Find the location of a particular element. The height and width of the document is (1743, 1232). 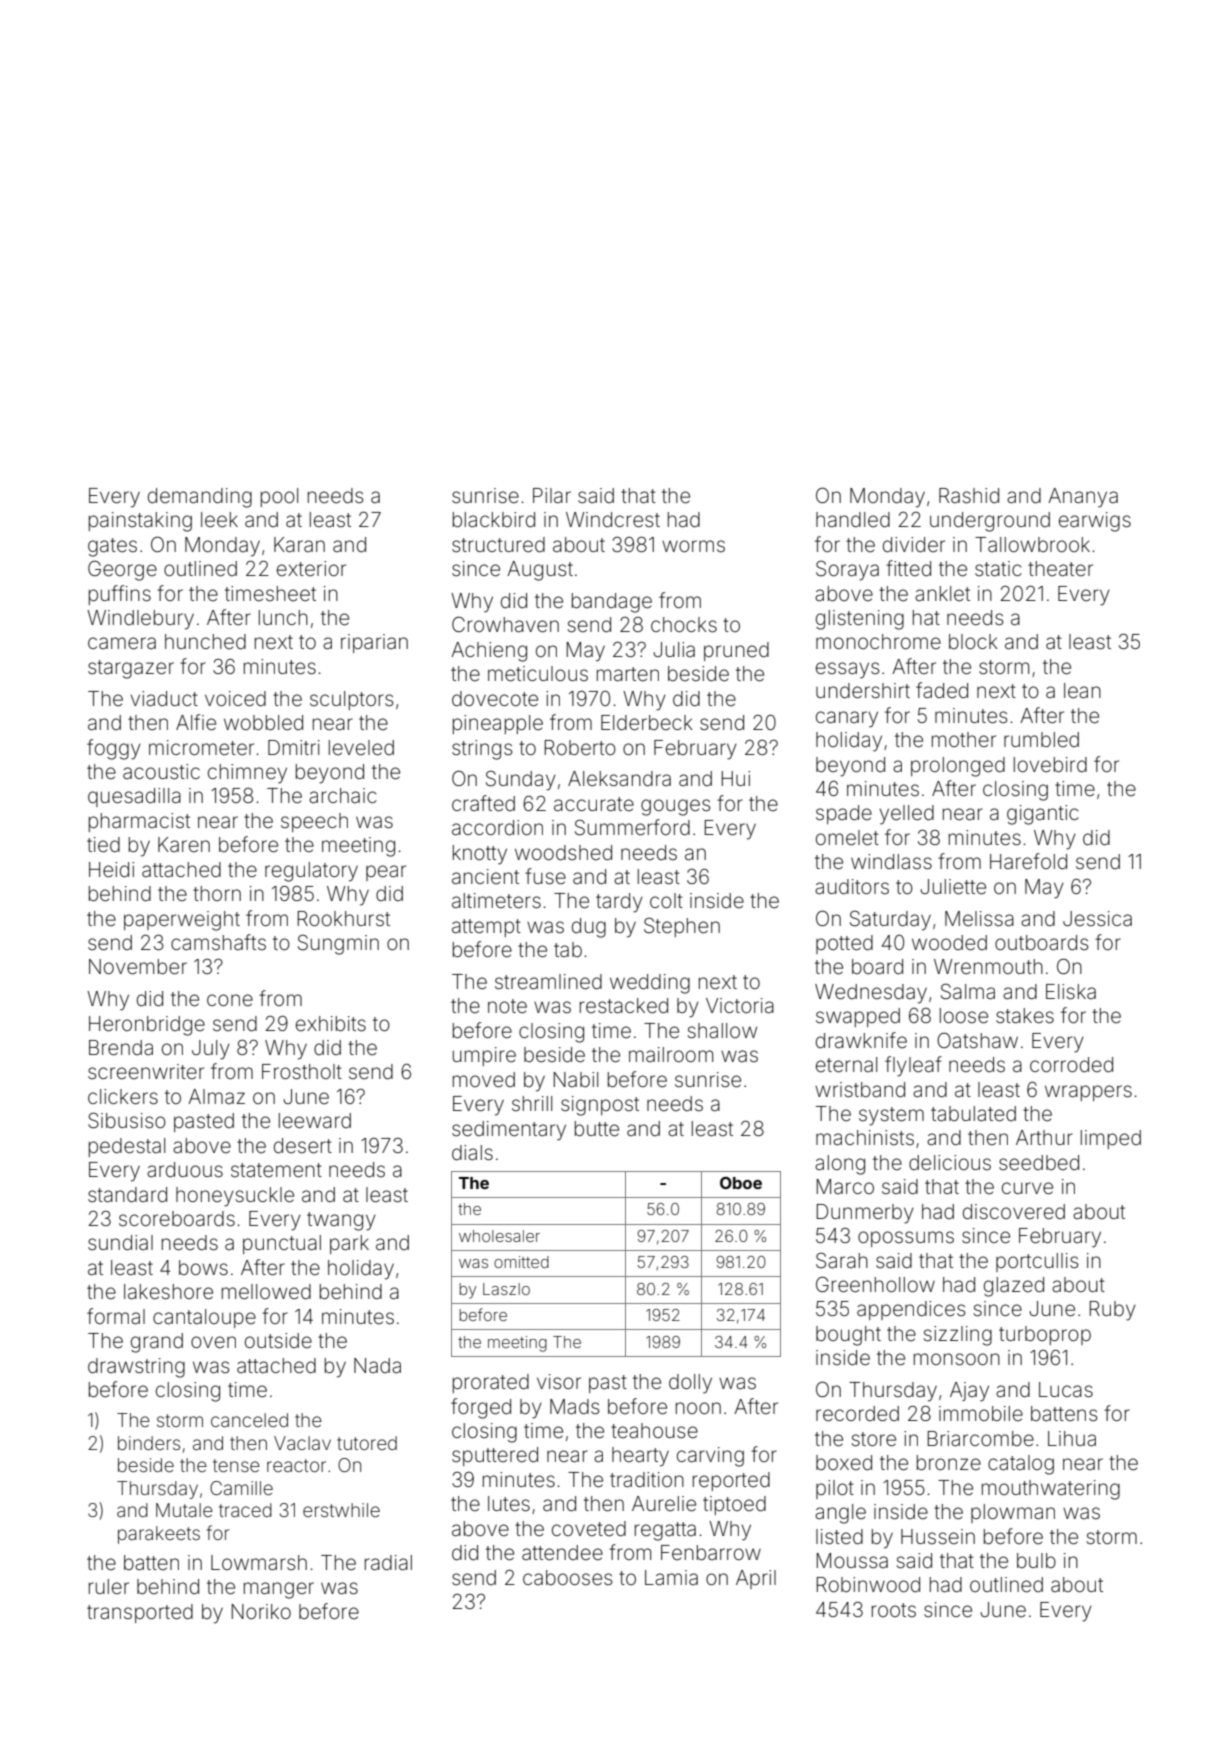

Ruby is located at coordinates (1112, 1311).
